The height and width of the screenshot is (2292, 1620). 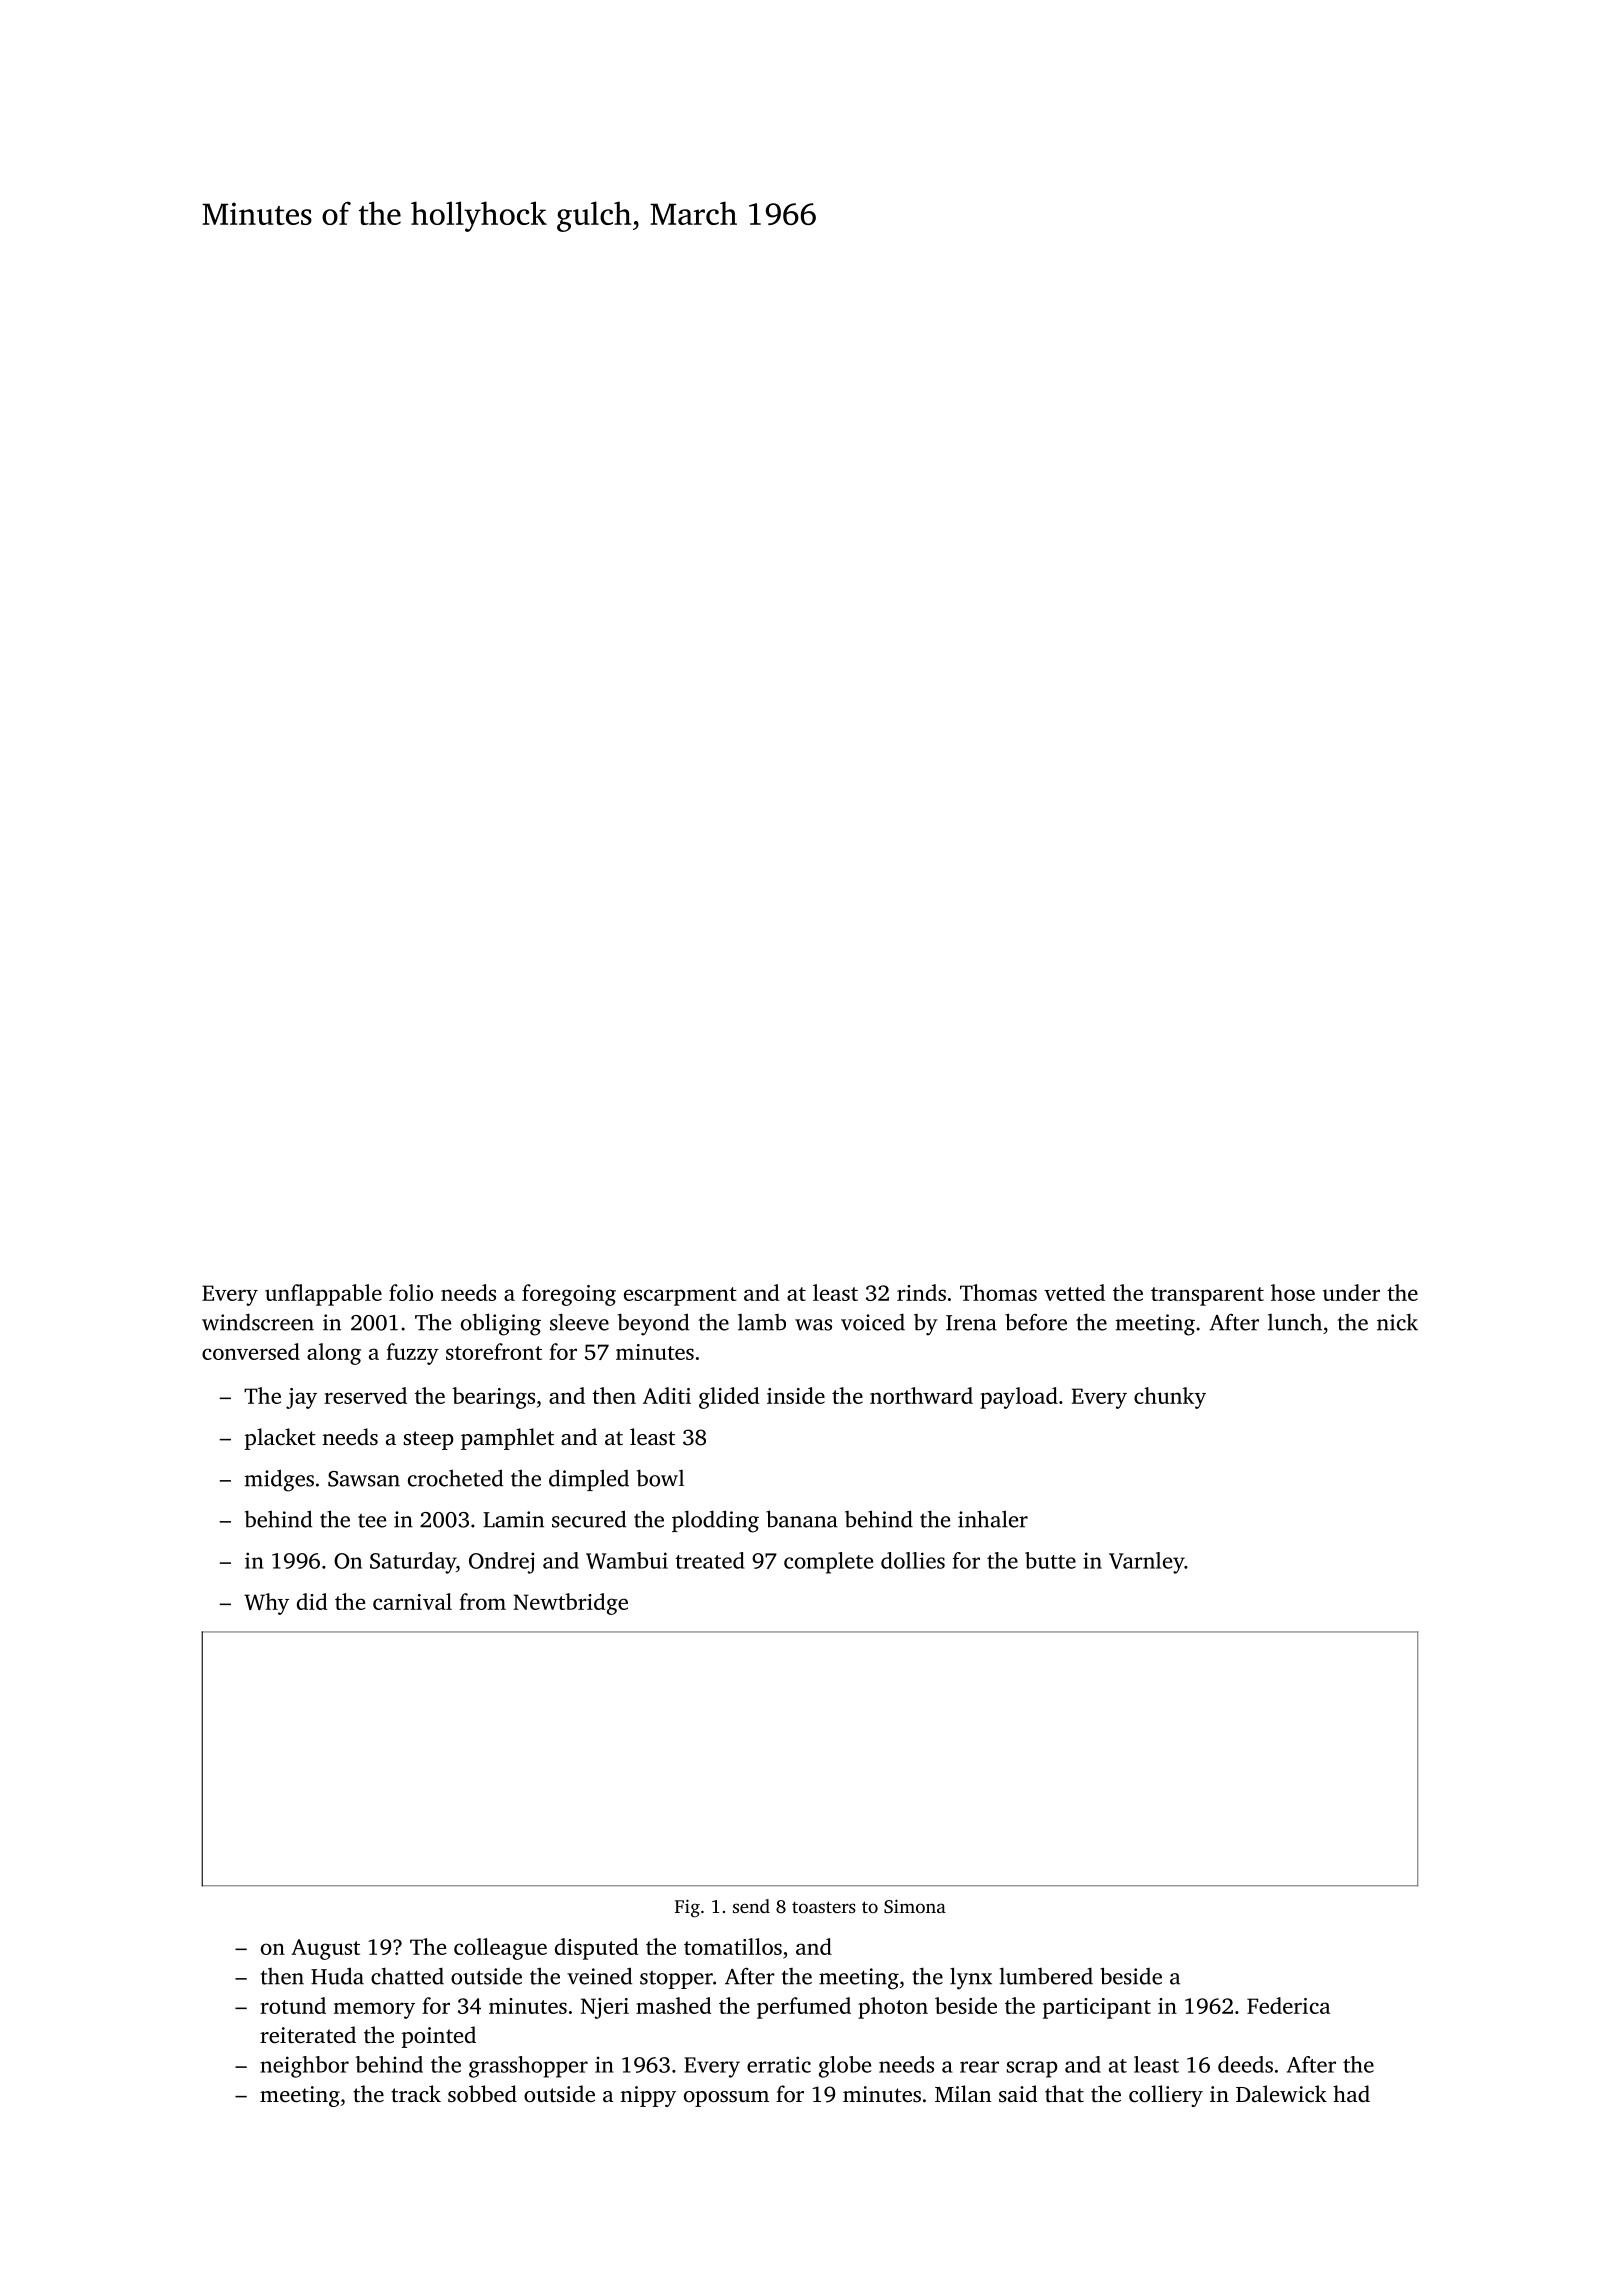 What do you see at coordinates (1351, 1292) in the screenshot?
I see `under` at bounding box center [1351, 1292].
